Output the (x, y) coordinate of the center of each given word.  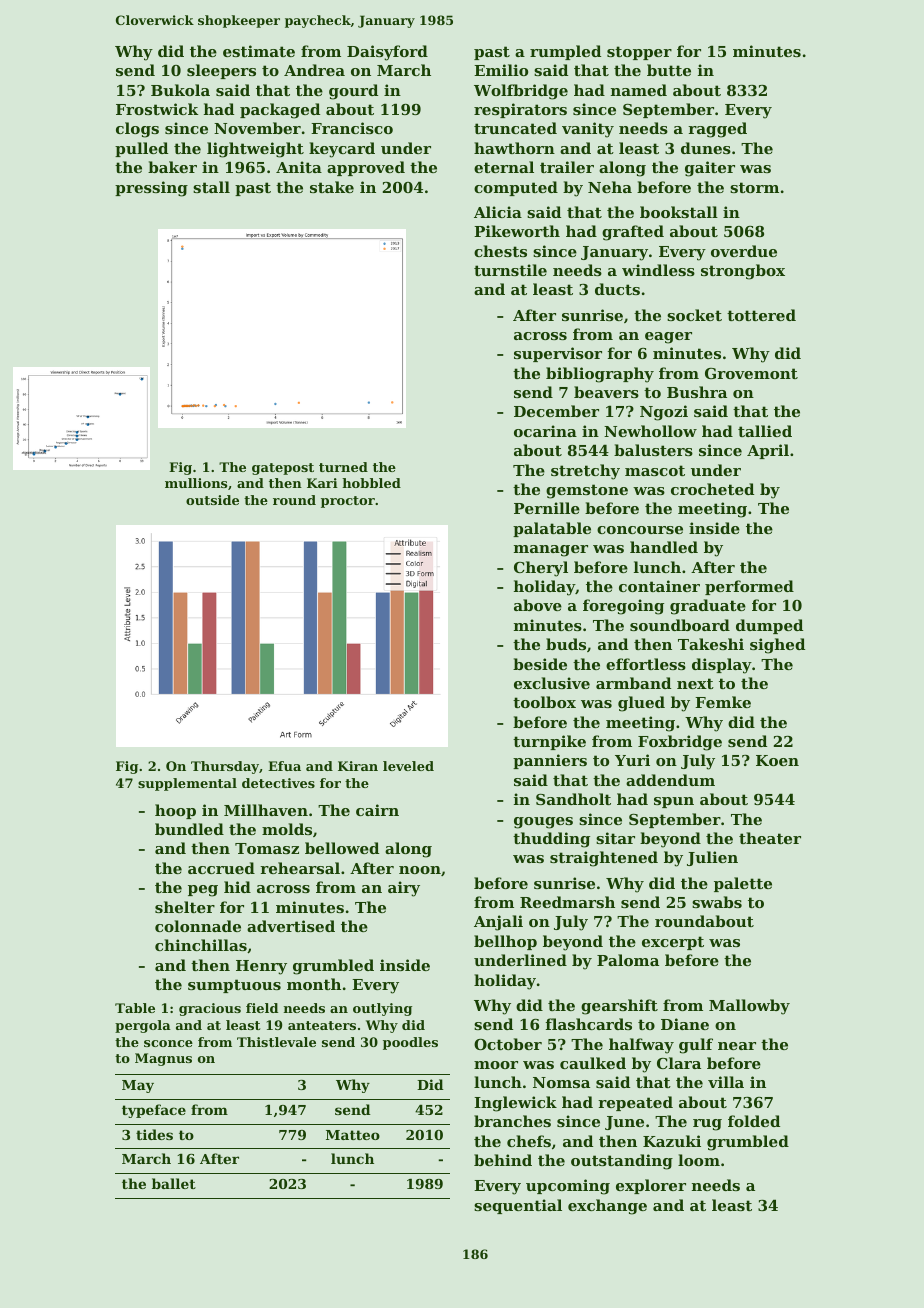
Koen (777, 760)
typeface (154, 1111)
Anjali (498, 923)
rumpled (565, 52)
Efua (284, 766)
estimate (259, 51)
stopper (639, 53)
